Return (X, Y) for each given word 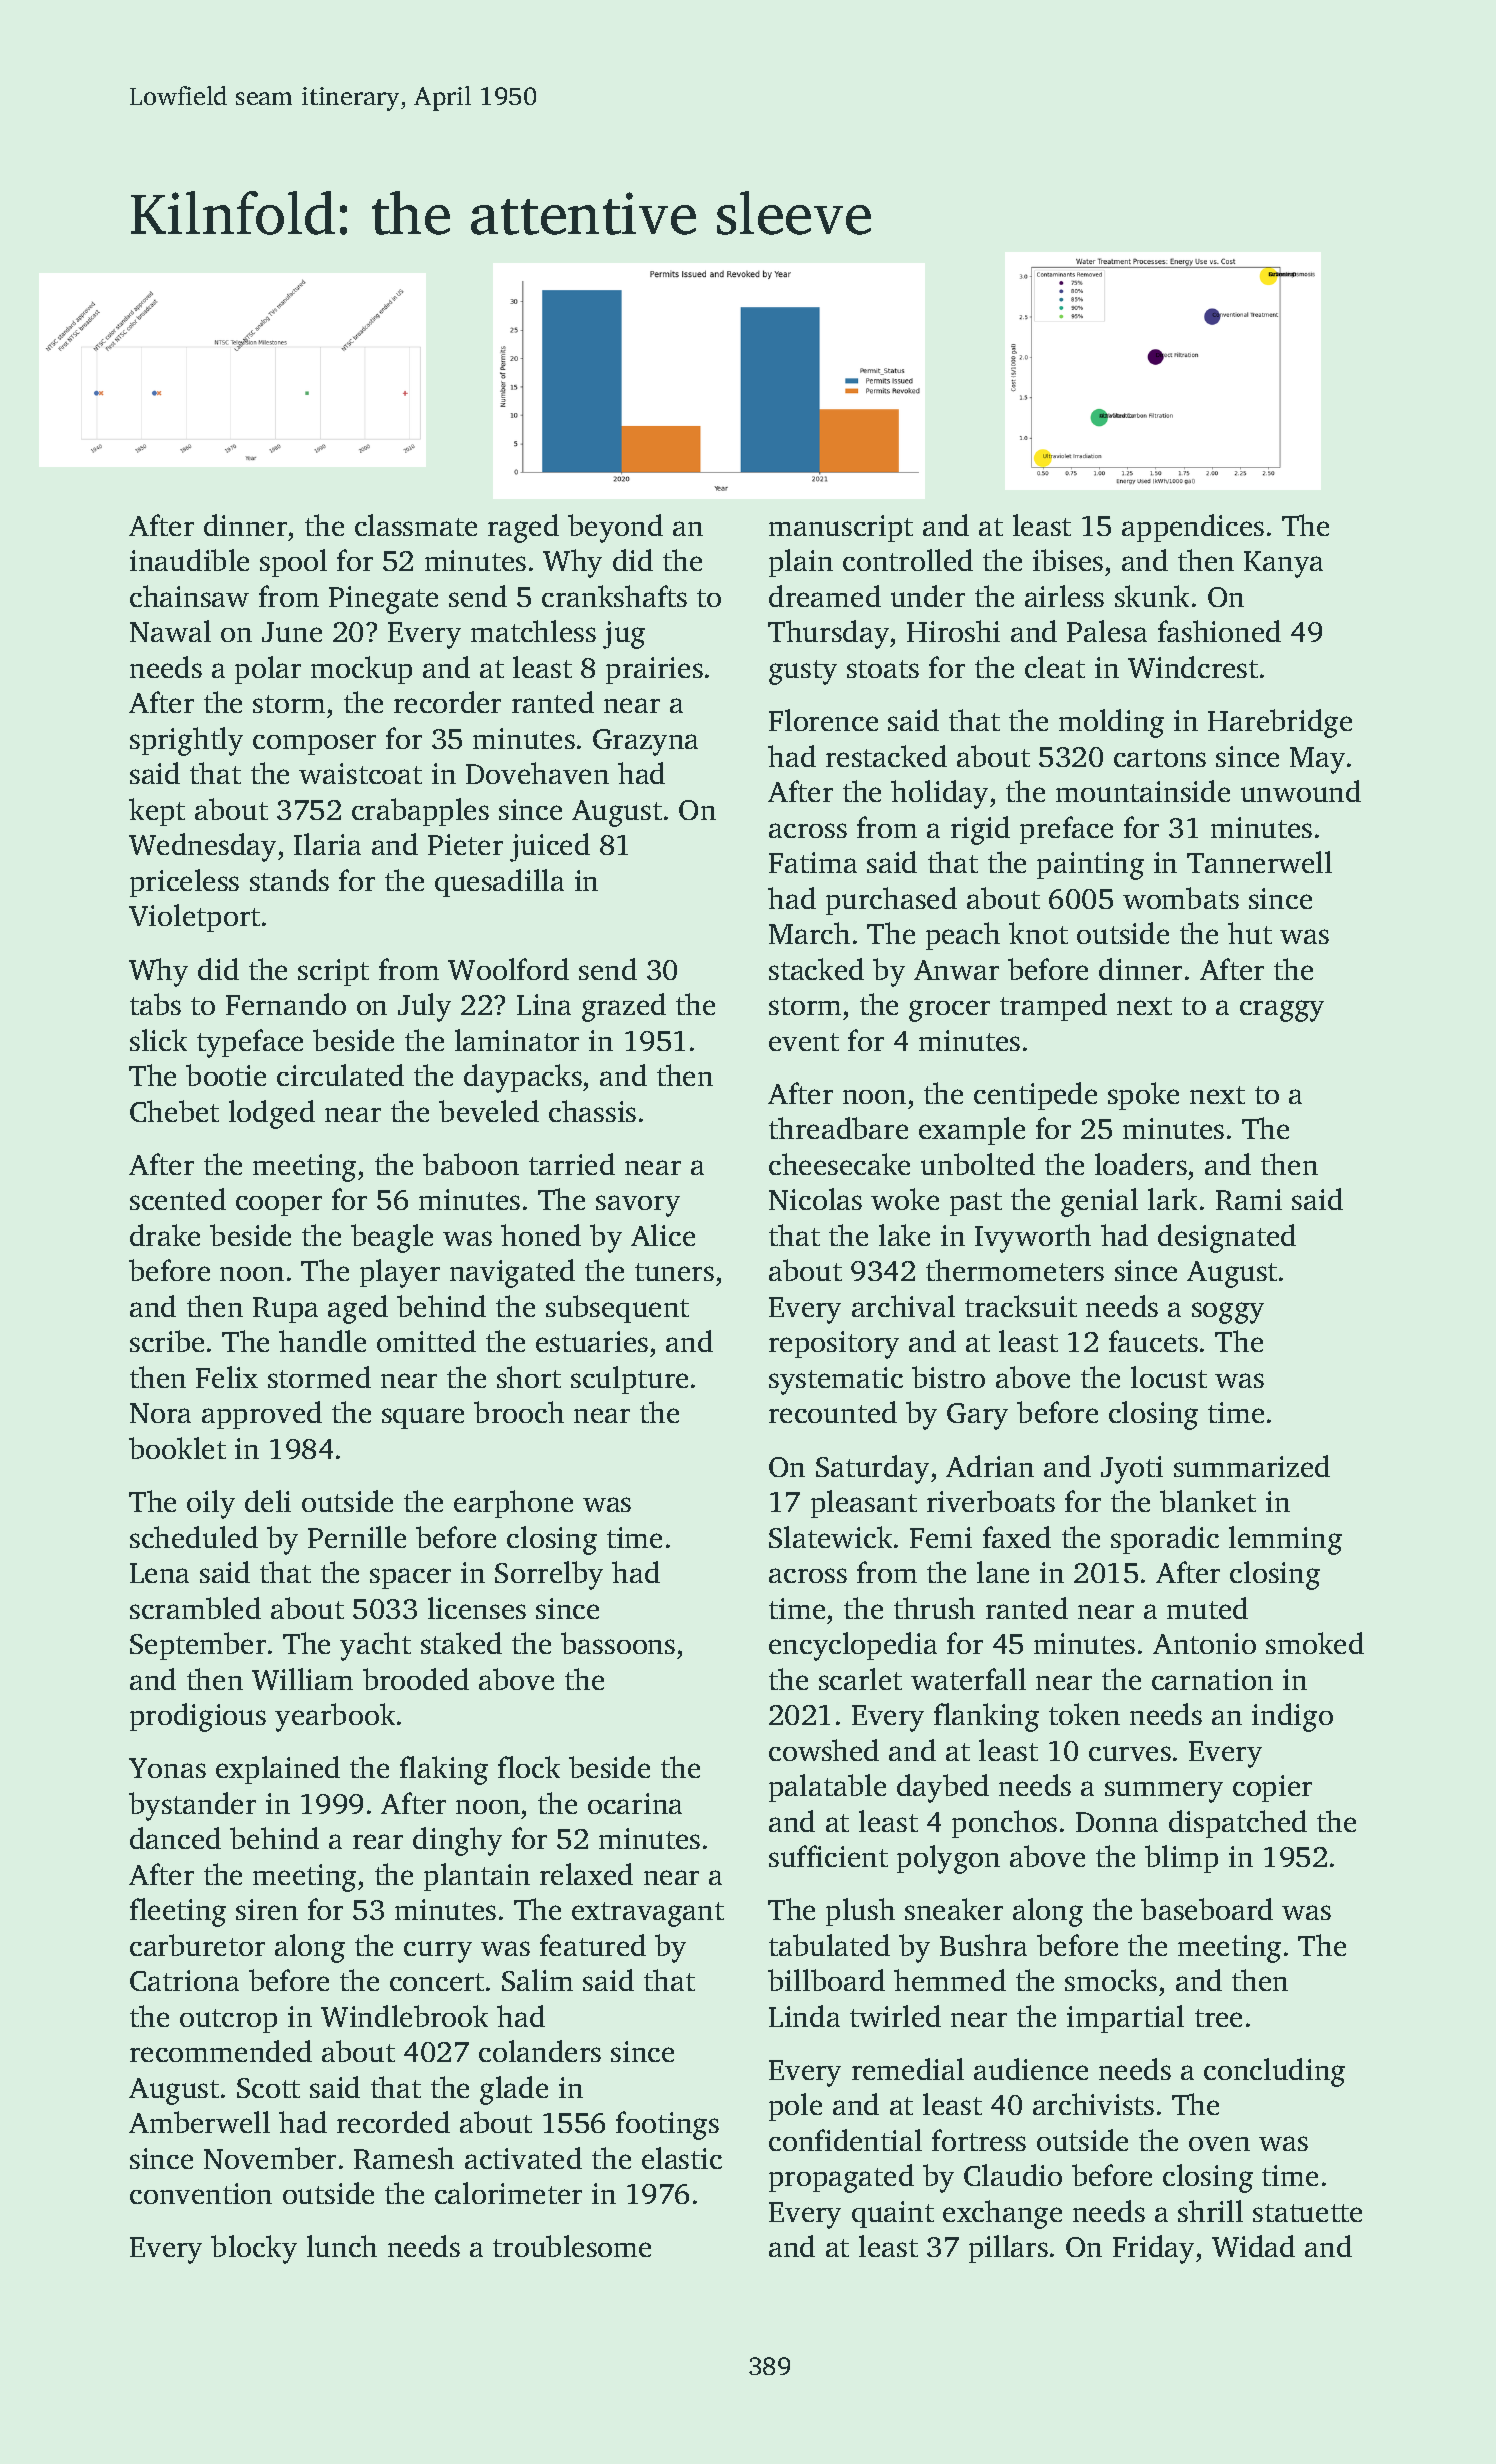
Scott (268, 2088)
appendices (1193, 528)
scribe (167, 1341)
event (804, 1042)
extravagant (648, 1914)
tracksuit (1021, 1306)
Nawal (170, 631)
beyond (615, 528)
